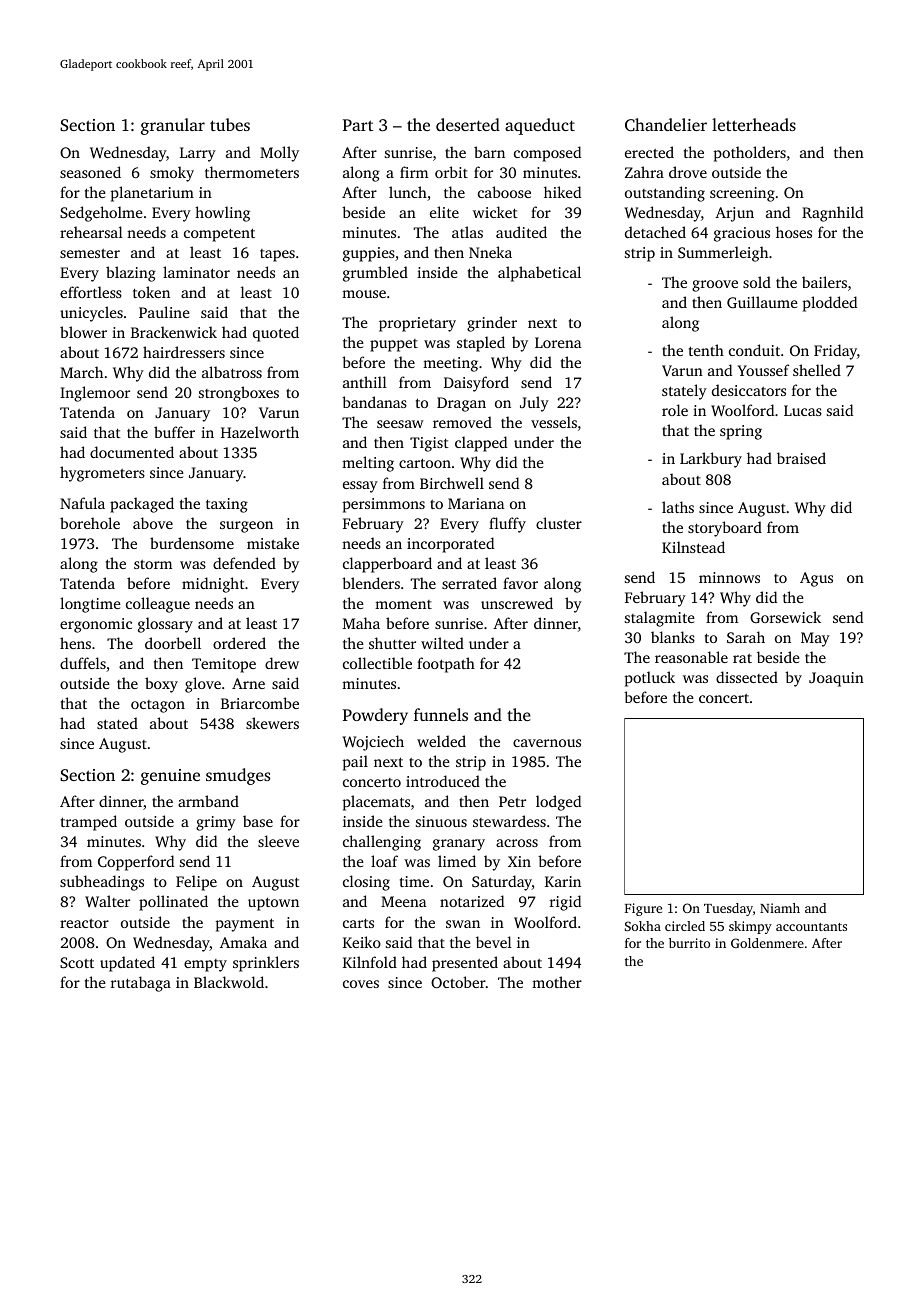 The height and width of the document is (1308, 924). I want to click on Sokha, so click(643, 926).
